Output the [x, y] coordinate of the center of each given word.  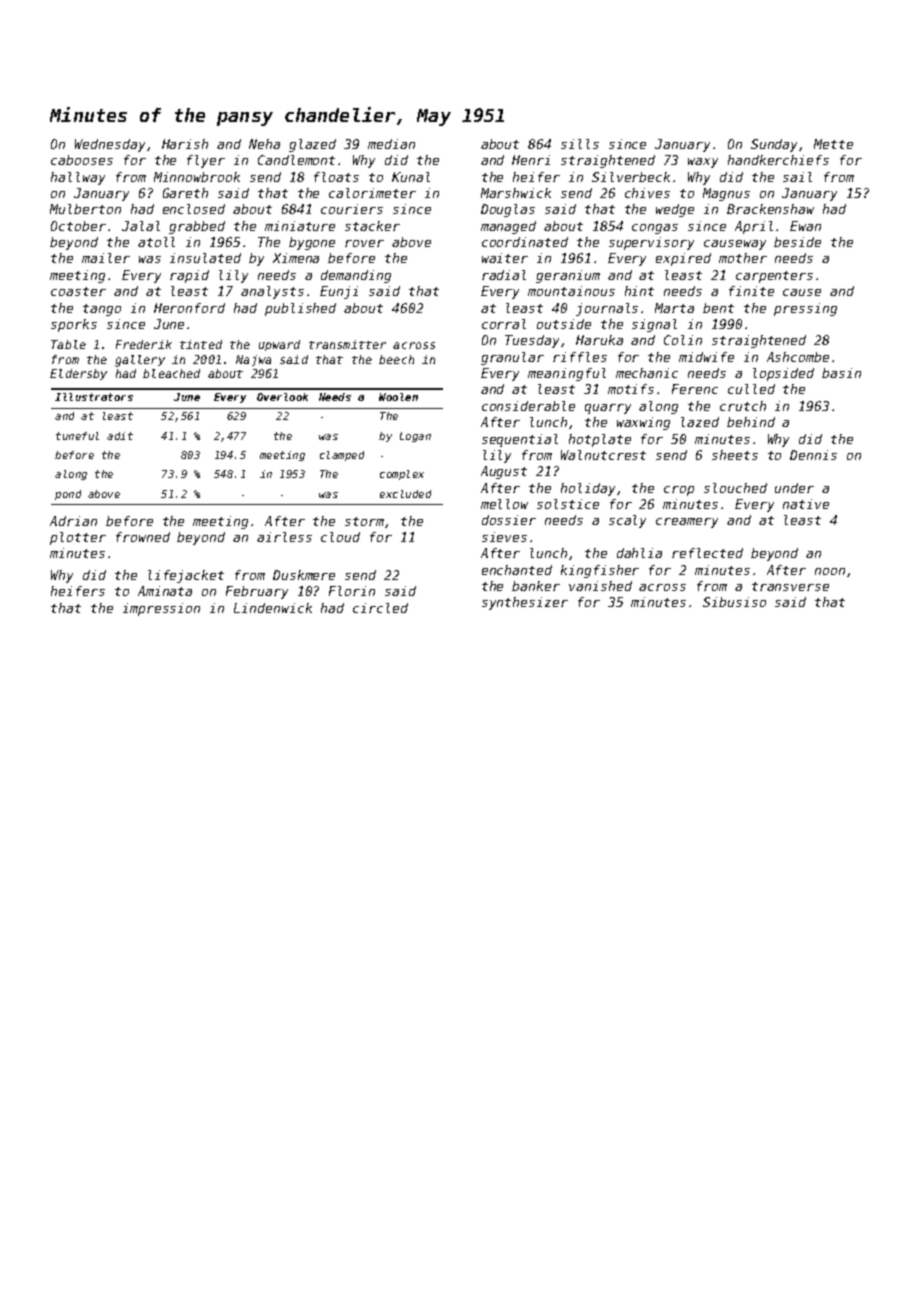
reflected [707, 553]
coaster [78, 291]
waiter [505, 258]
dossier [509, 520]
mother [743, 258]
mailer [106, 258]
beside [797, 242]
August [504, 472]
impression [161, 609]
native [806, 504]
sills [580, 144]
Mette [833, 144]
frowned [143, 537]
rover [364, 243]
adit [120, 436]
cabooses [82, 160]
